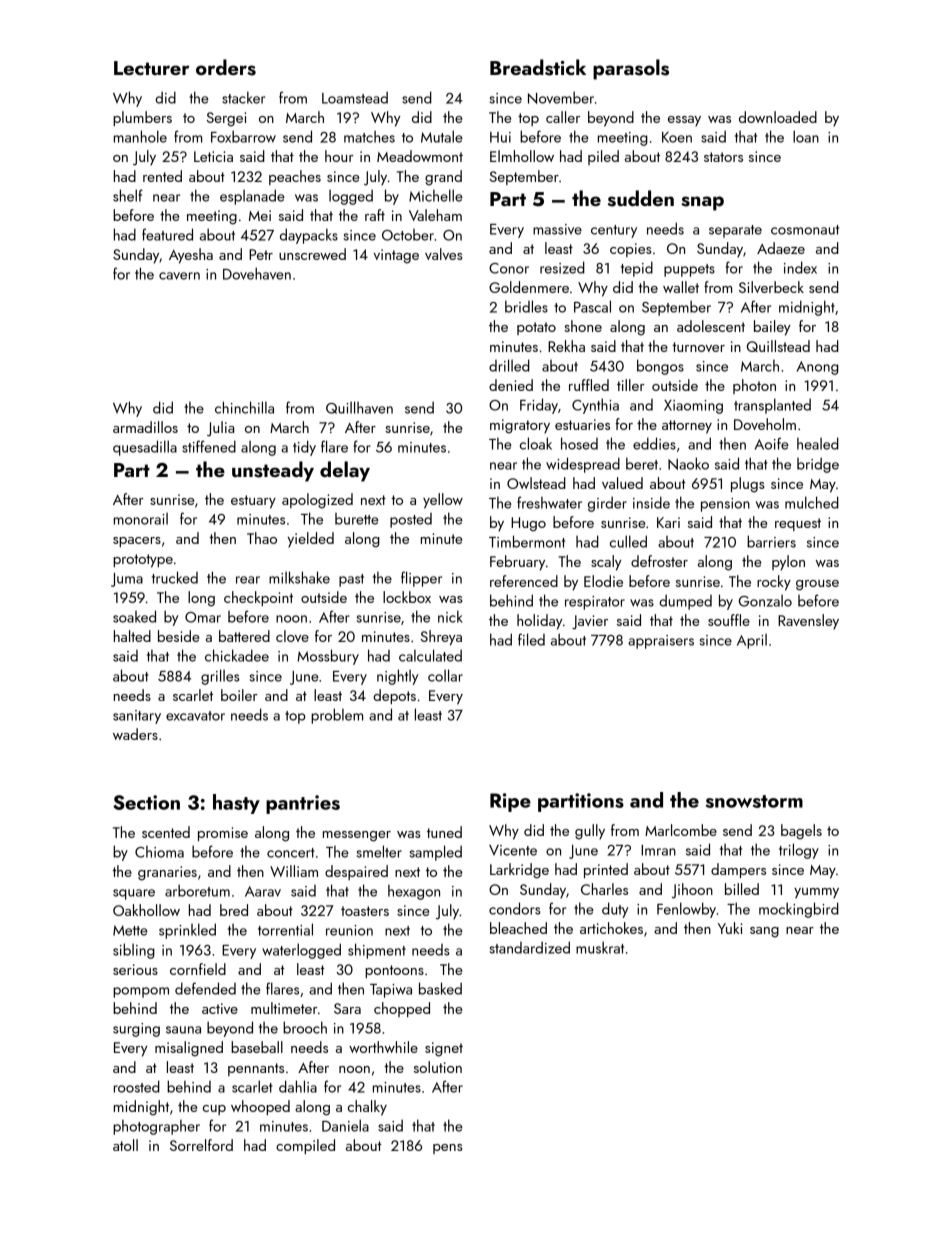  Describe the element at coordinates (438, 1067) in the screenshot. I see `solution` at that location.
